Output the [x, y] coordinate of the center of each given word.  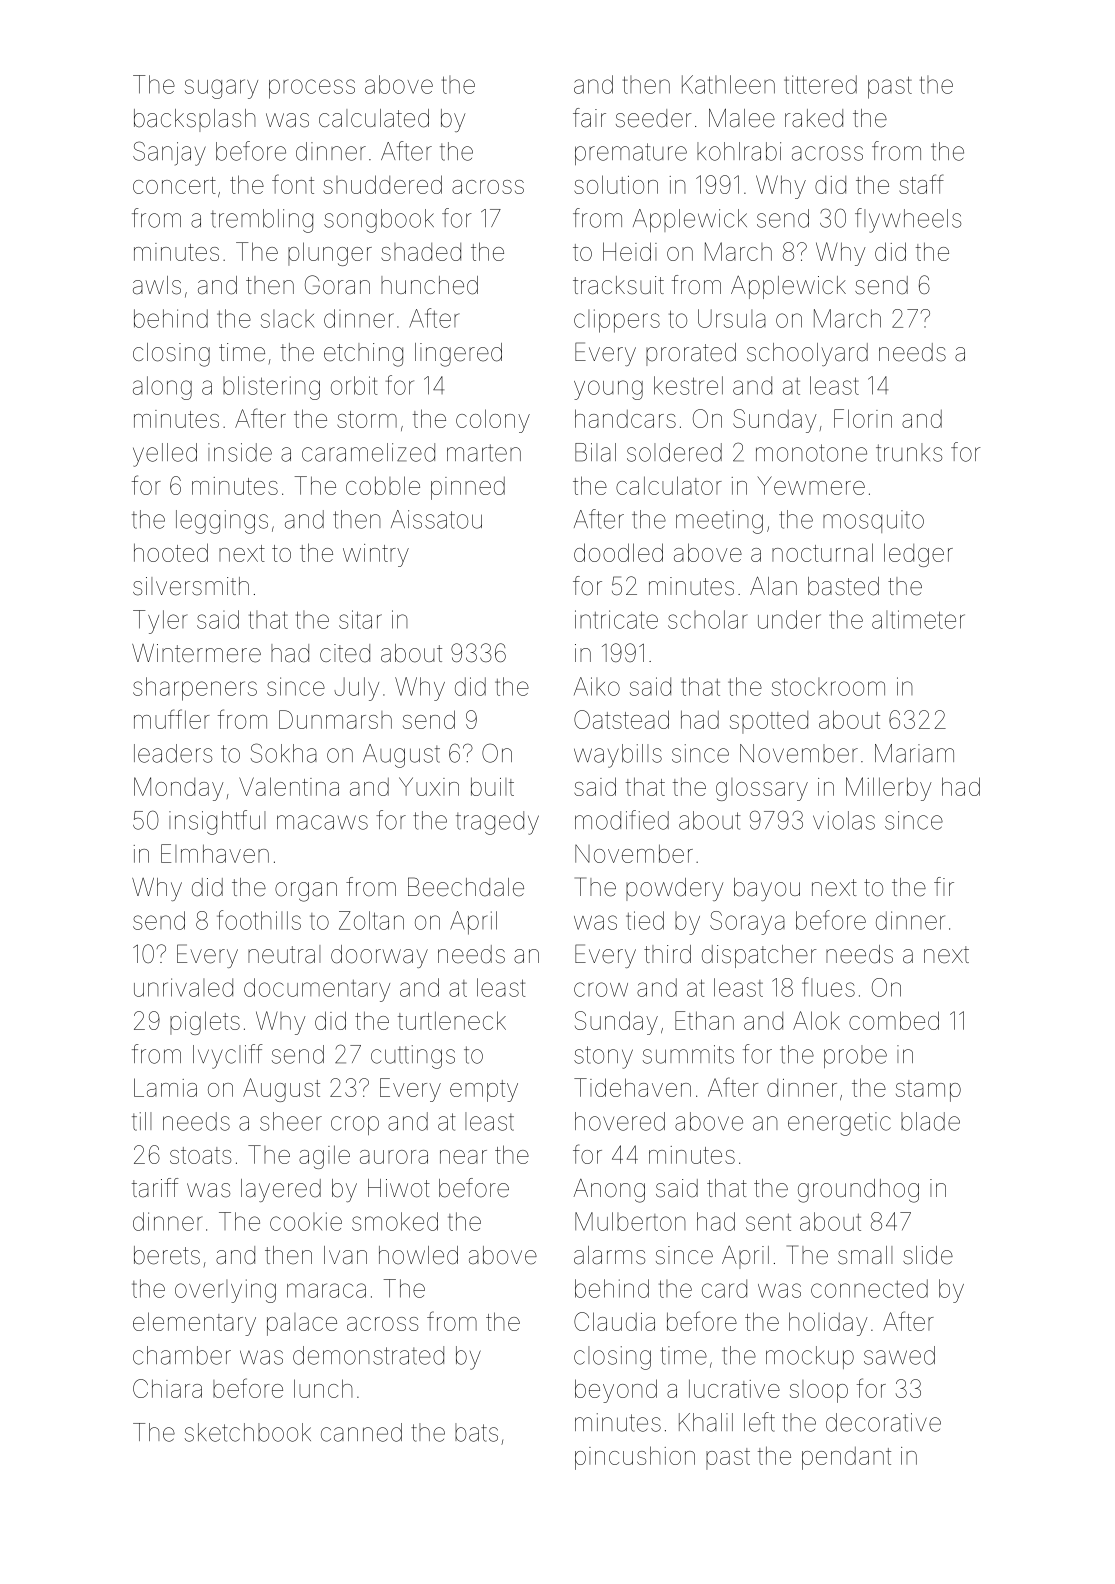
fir [944, 886]
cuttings [413, 1057]
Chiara [167, 1388]
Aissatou [436, 519]
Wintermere [196, 653]
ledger [918, 555]
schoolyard [807, 354]
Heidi [630, 251]
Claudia [614, 1321]
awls [157, 285]
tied [645, 920]
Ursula [732, 318]
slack [287, 318]
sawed [899, 1355]
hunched [429, 285]
